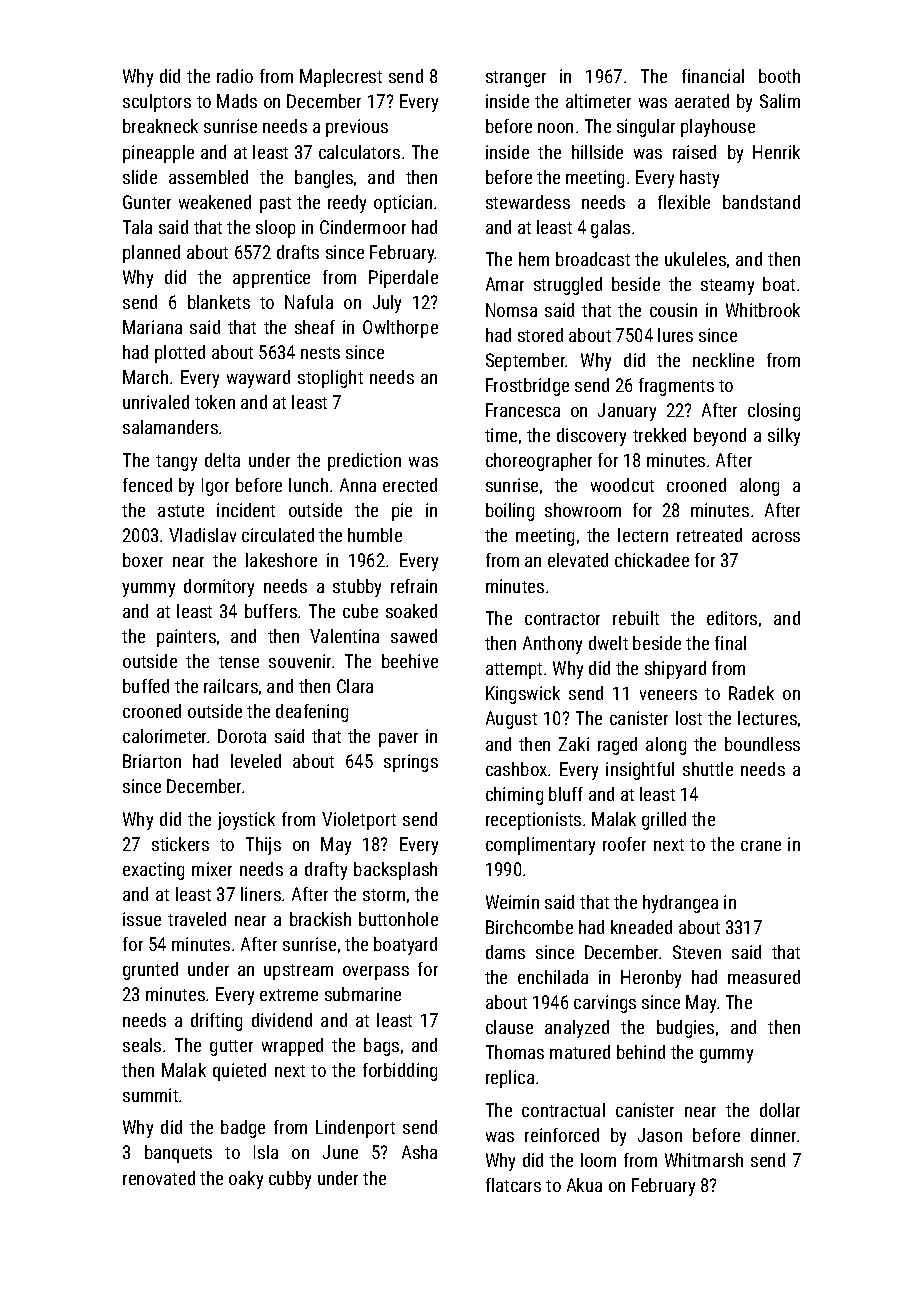 Image resolution: width=924 pixels, height=1314 pixels. What do you see at coordinates (704, 1160) in the screenshot?
I see `Whitmarsh` at bounding box center [704, 1160].
